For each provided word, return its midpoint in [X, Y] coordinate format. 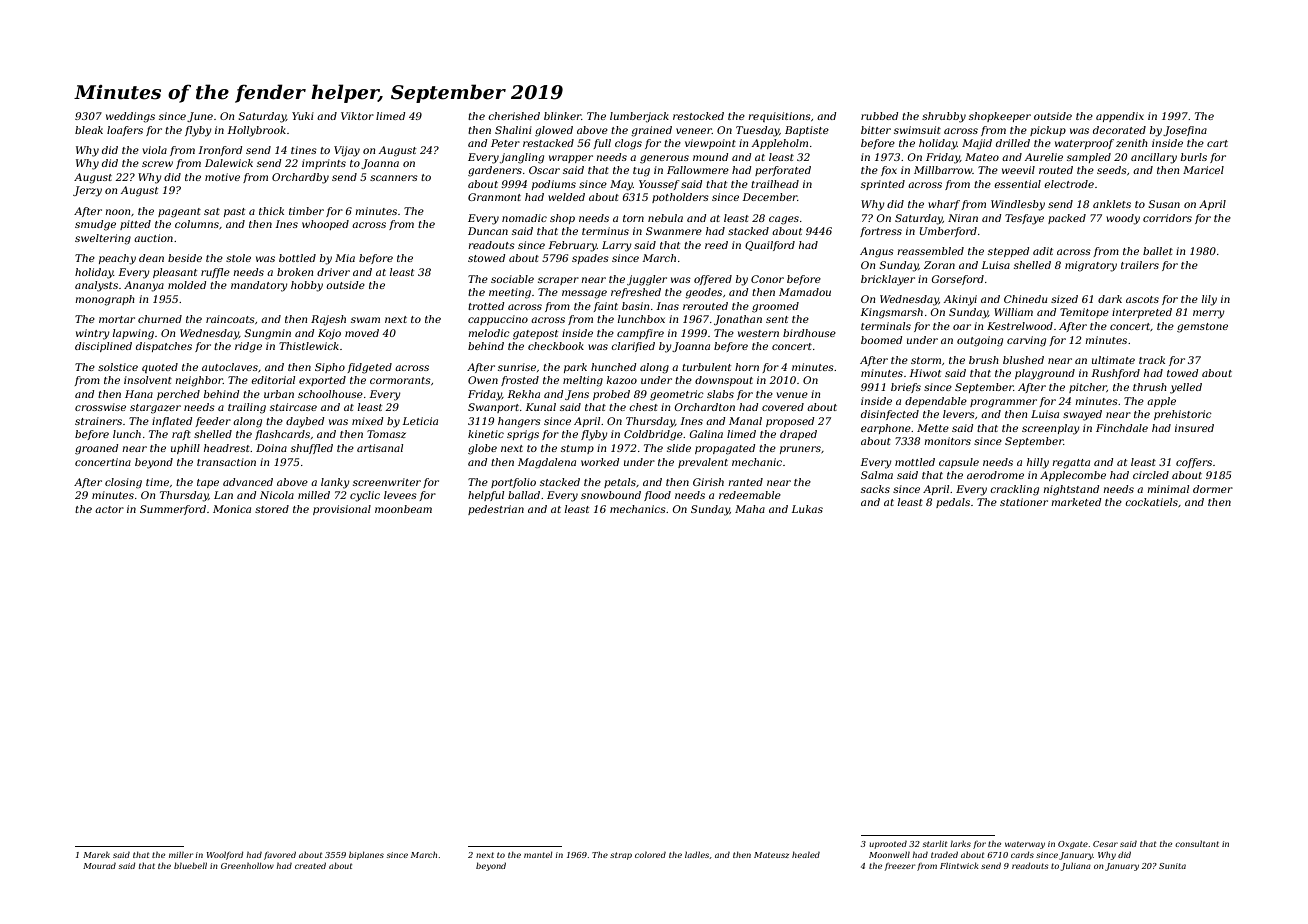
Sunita [1172, 866]
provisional [342, 510]
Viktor [357, 116]
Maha [750, 509]
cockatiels [1151, 502]
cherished [514, 116]
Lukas [807, 509]
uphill [185, 449]
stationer [1024, 502]
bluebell [190, 865]
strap [621, 856]
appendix [1120, 117]
